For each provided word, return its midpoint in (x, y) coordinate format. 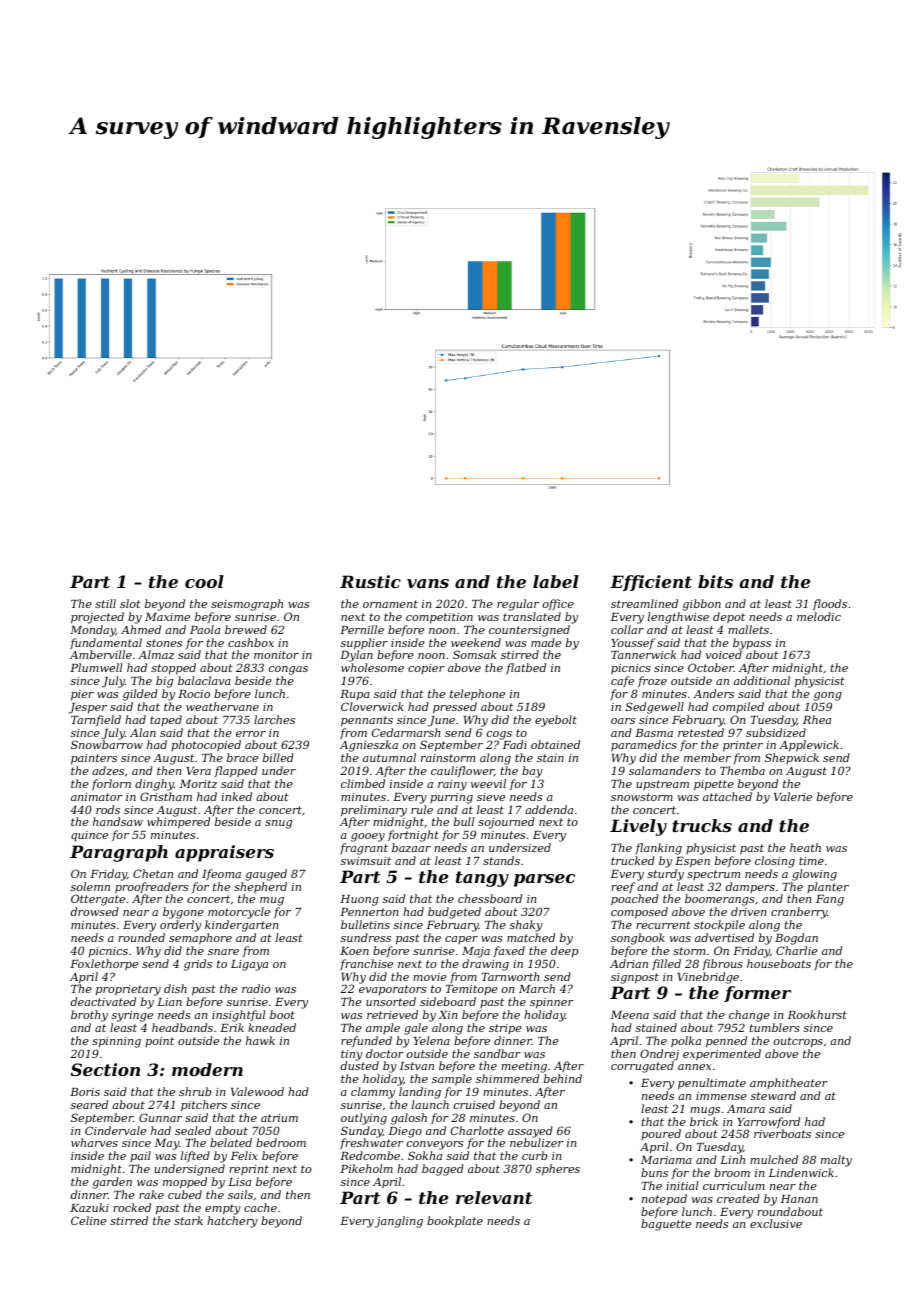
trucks (702, 825)
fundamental (106, 643)
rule (422, 809)
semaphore (200, 939)
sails (240, 1194)
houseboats (779, 963)
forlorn (111, 784)
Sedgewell (654, 708)
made (546, 642)
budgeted (454, 913)
